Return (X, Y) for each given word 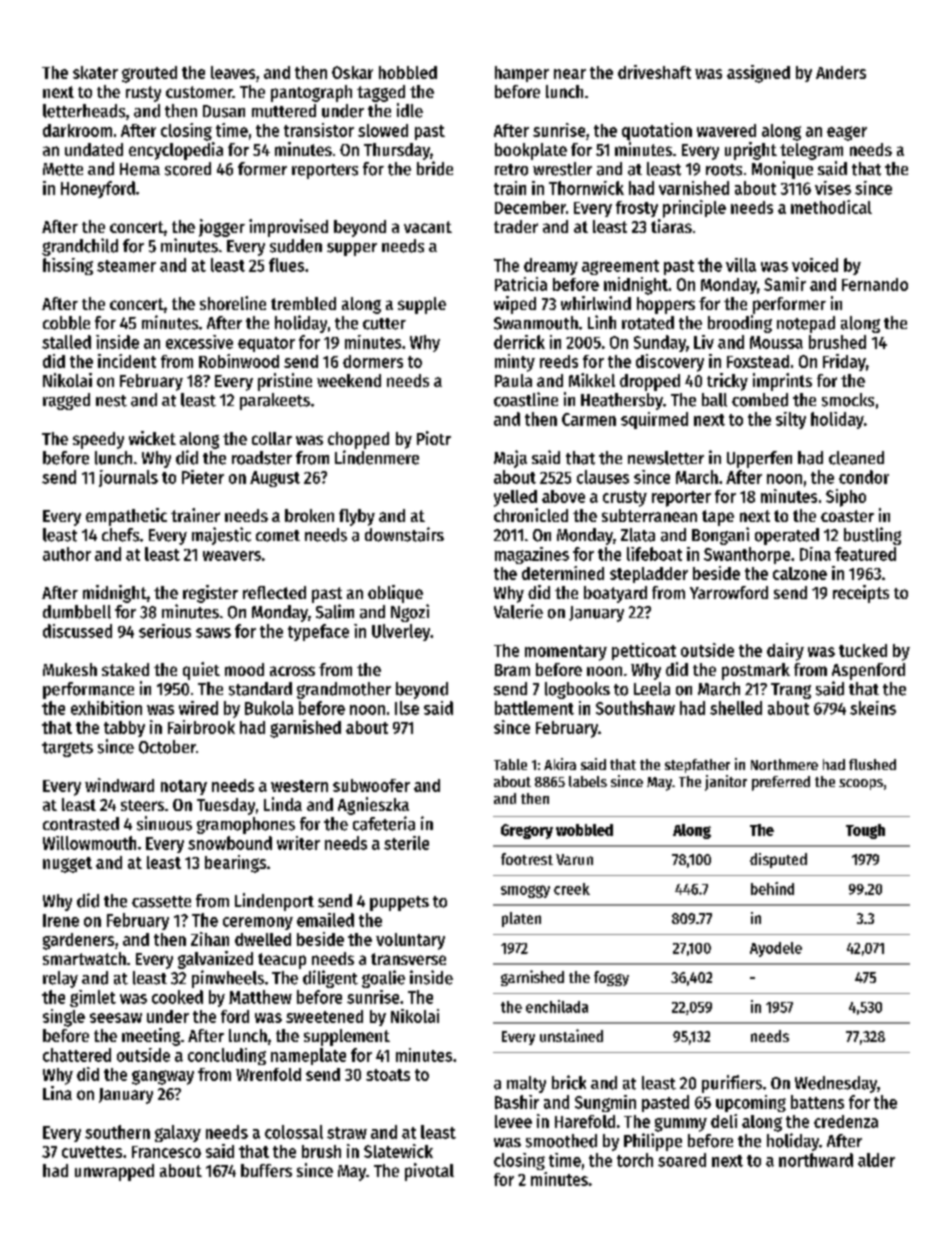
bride (435, 168)
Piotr (434, 438)
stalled (66, 342)
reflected (274, 592)
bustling (872, 536)
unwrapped (114, 1172)
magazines (532, 555)
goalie (383, 979)
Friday (844, 362)
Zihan (210, 939)
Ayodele (776, 949)
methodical (831, 207)
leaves (233, 72)
